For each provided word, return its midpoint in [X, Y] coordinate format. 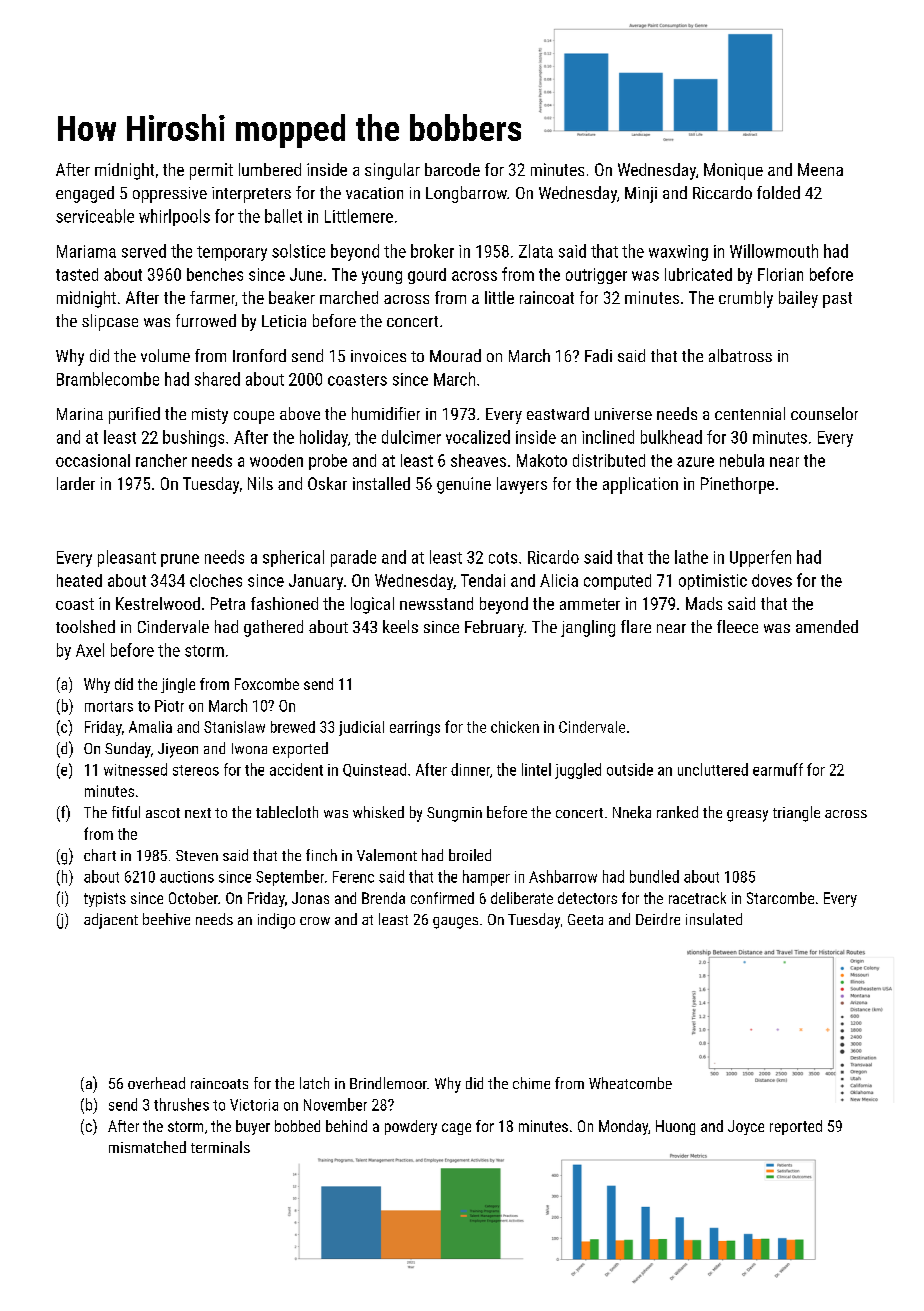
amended [827, 626]
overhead [156, 1083]
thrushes [181, 1104]
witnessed [135, 769]
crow [315, 921]
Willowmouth [774, 251]
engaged [85, 194]
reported [796, 1127]
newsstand [436, 603]
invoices [378, 356]
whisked [378, 812]
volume [165, 355]
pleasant [127, 558]
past [837, 300]
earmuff [778, 769]
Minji [641, 195]
